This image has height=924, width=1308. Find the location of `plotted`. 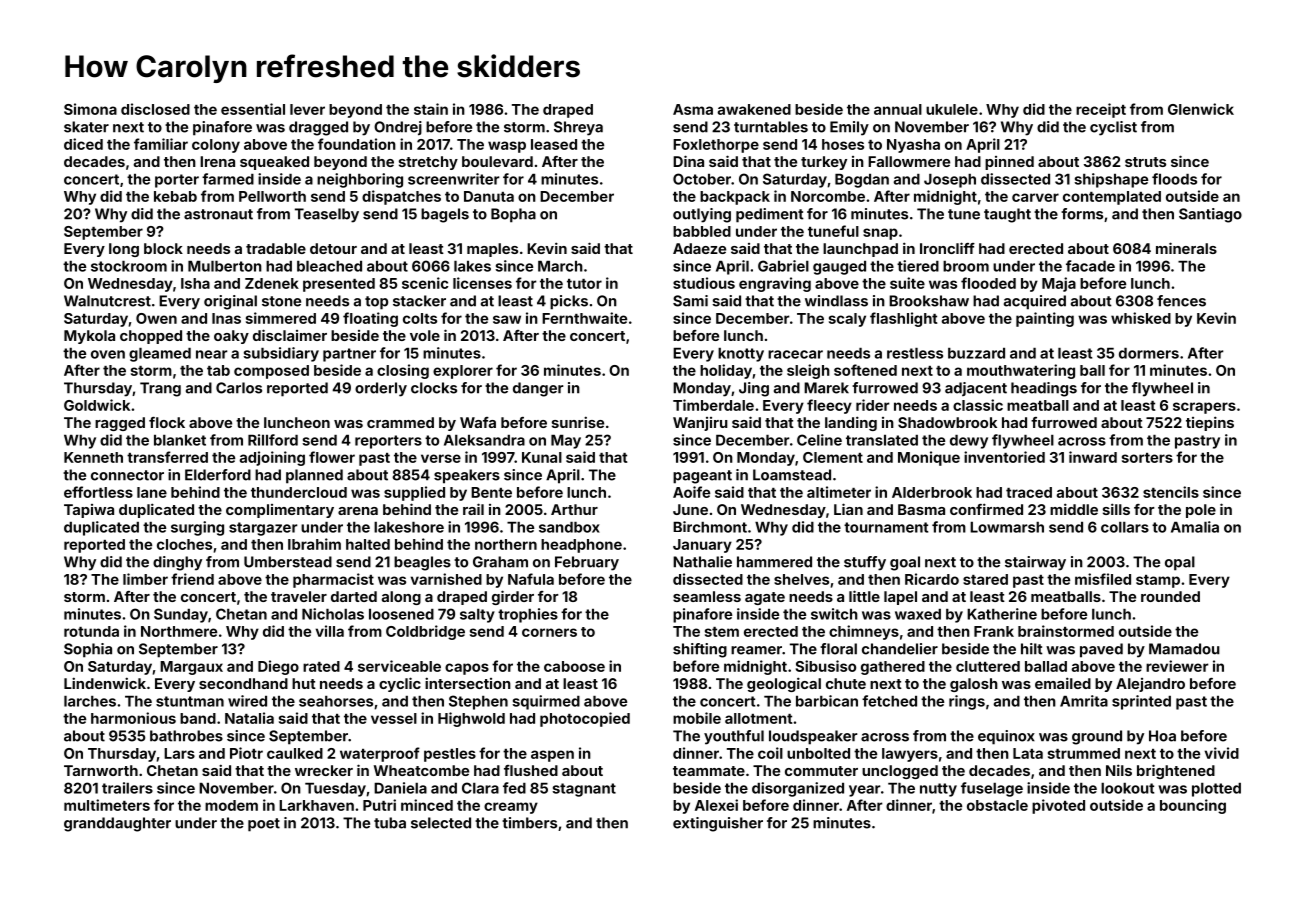

plotted is located at coordinates (1216, 790).
